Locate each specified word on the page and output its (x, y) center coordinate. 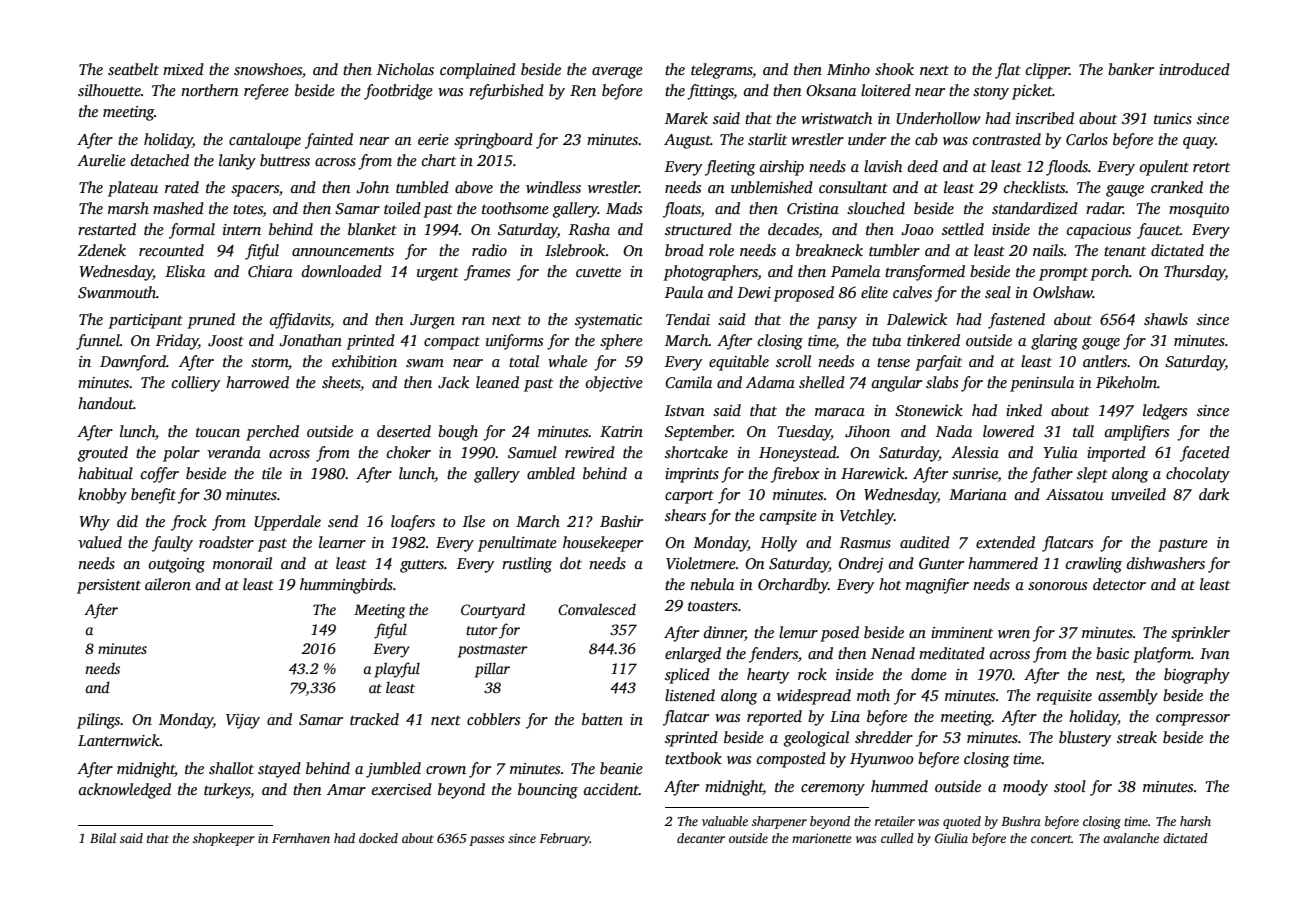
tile (272, 473)
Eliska (185, 271)
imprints (692, 475)
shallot (231, 768)
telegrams (721, 71)
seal (998, 292)
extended (1005, 542)
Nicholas (405, 69)
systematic (608, 321)
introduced (1194, 69)
